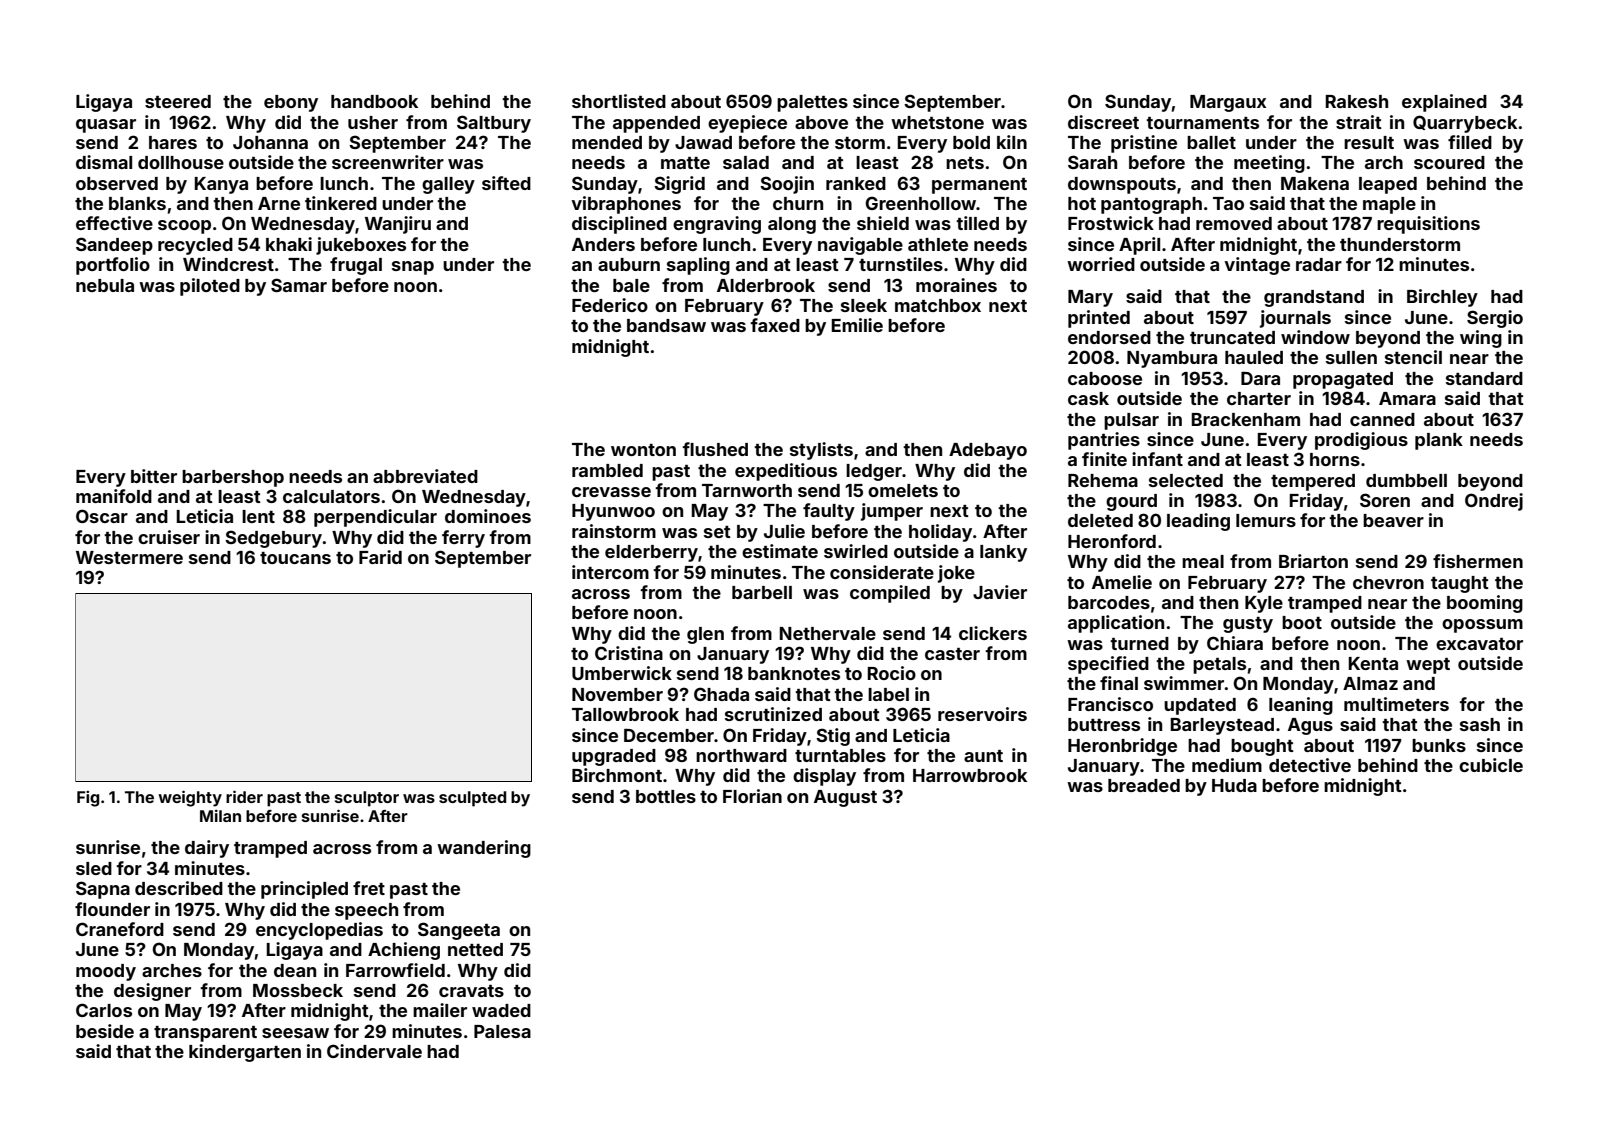 Image resolution: width=1599 pixels, height=1130 pixels. I want to click on Harrowbrook, so click(970, 775).
